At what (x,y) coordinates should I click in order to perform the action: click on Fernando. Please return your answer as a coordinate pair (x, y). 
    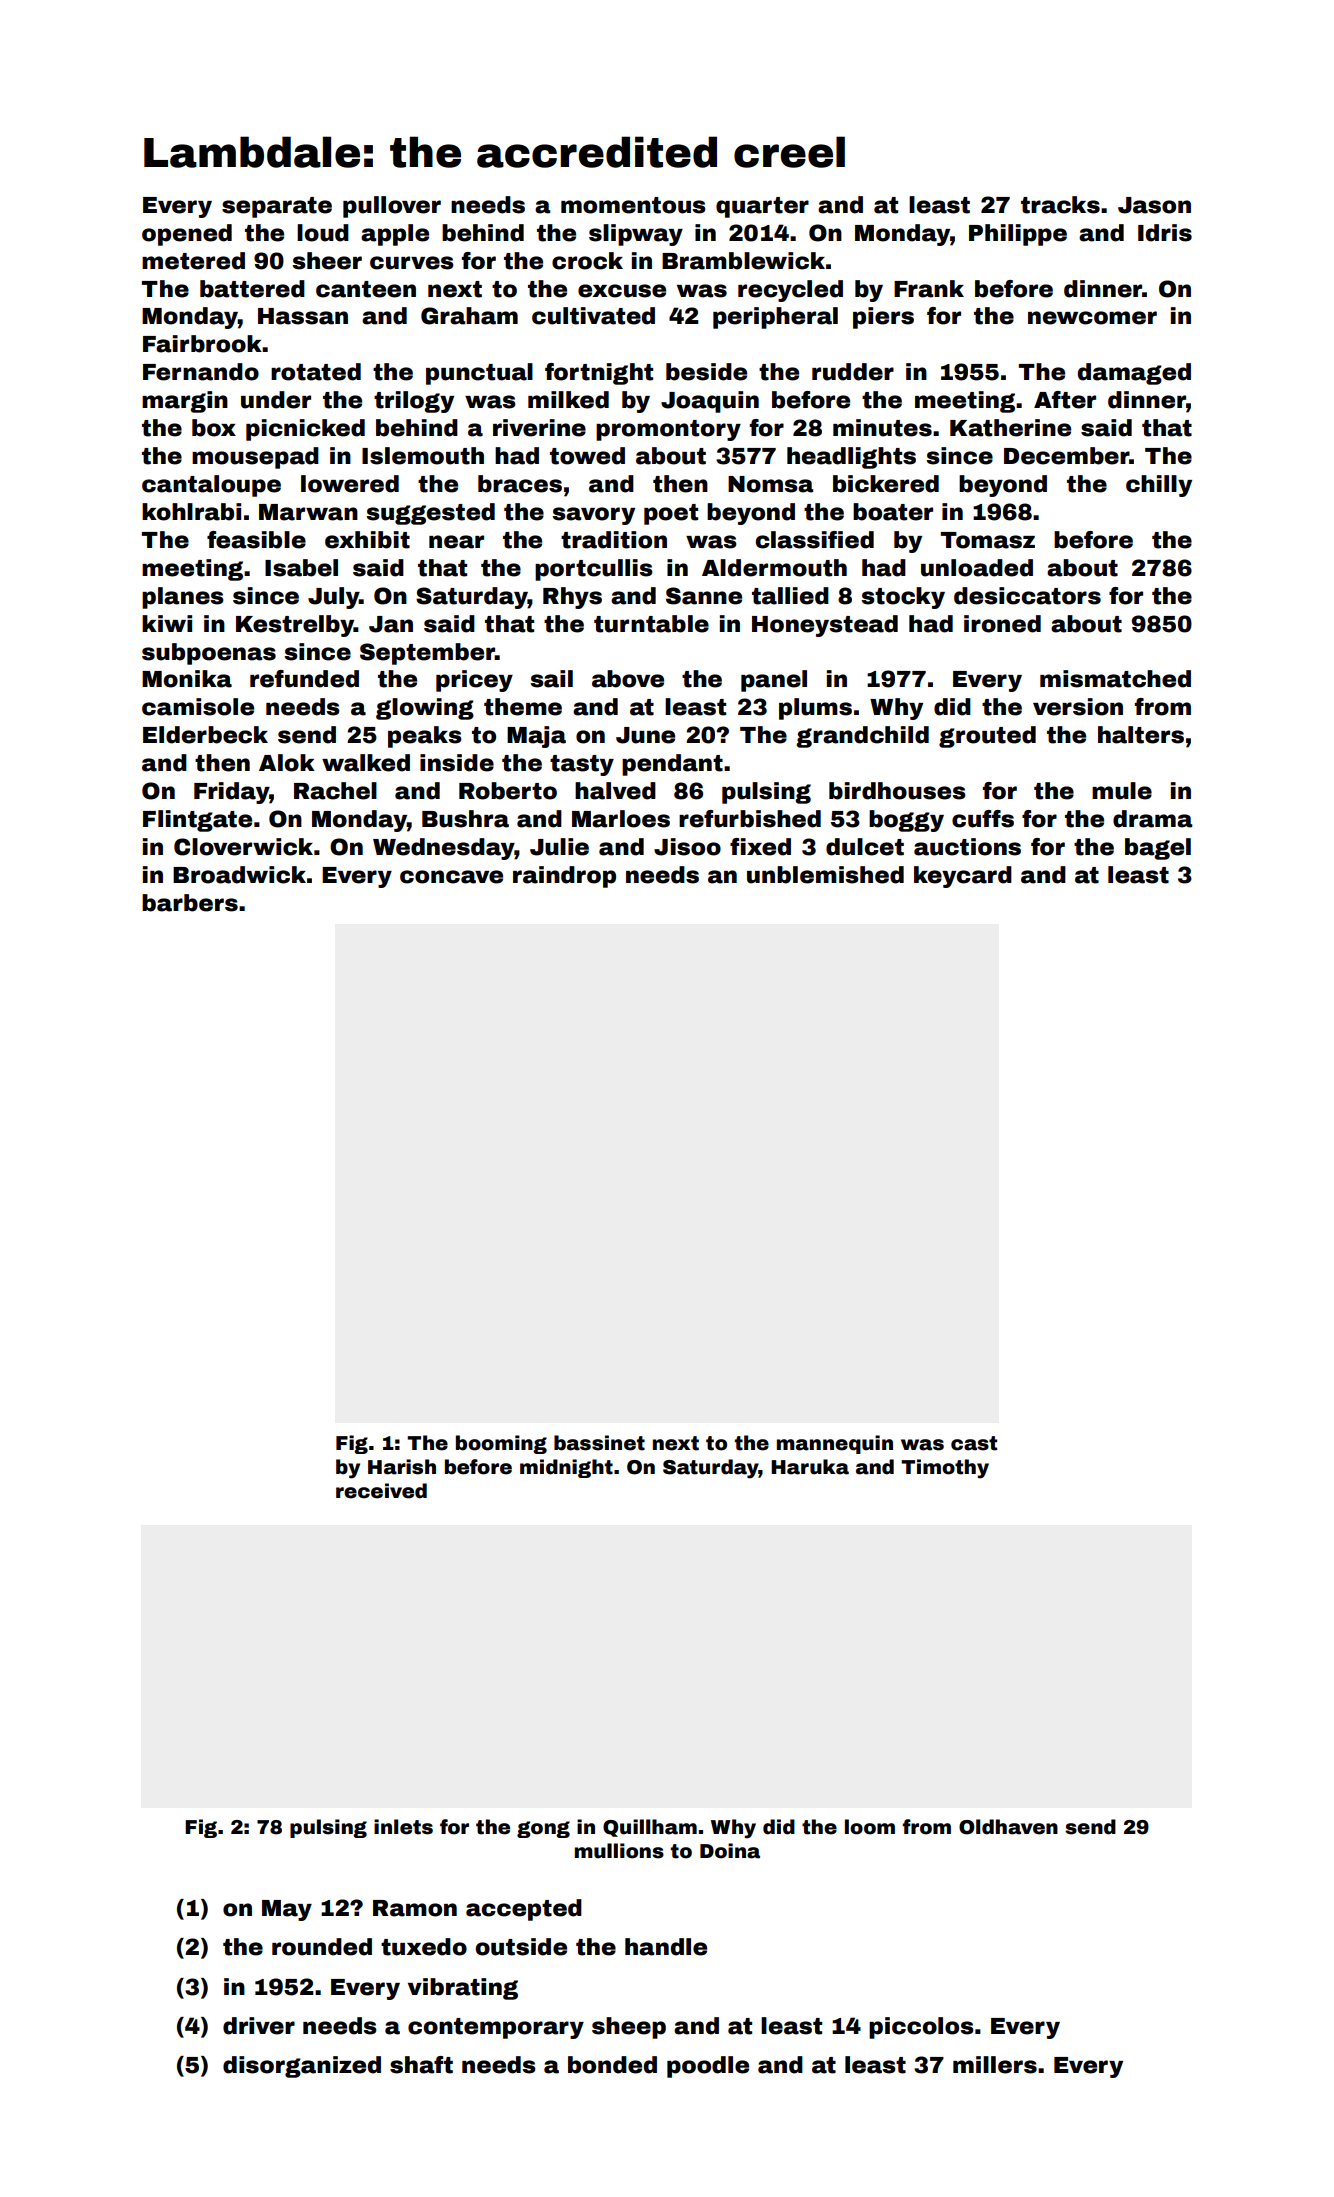
    Looking at the image, I should click on (201, 372).
